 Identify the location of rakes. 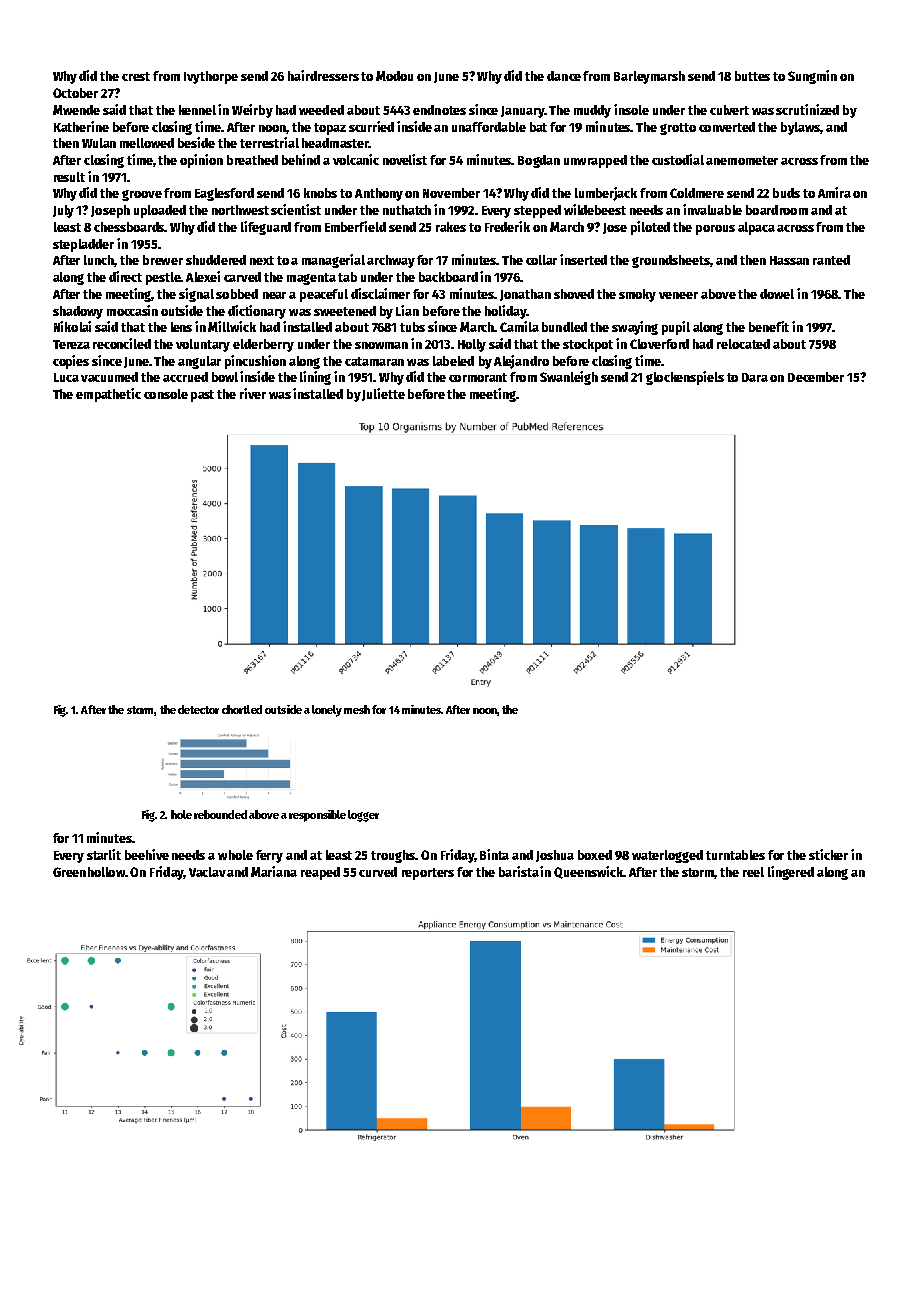
(451, 227).
